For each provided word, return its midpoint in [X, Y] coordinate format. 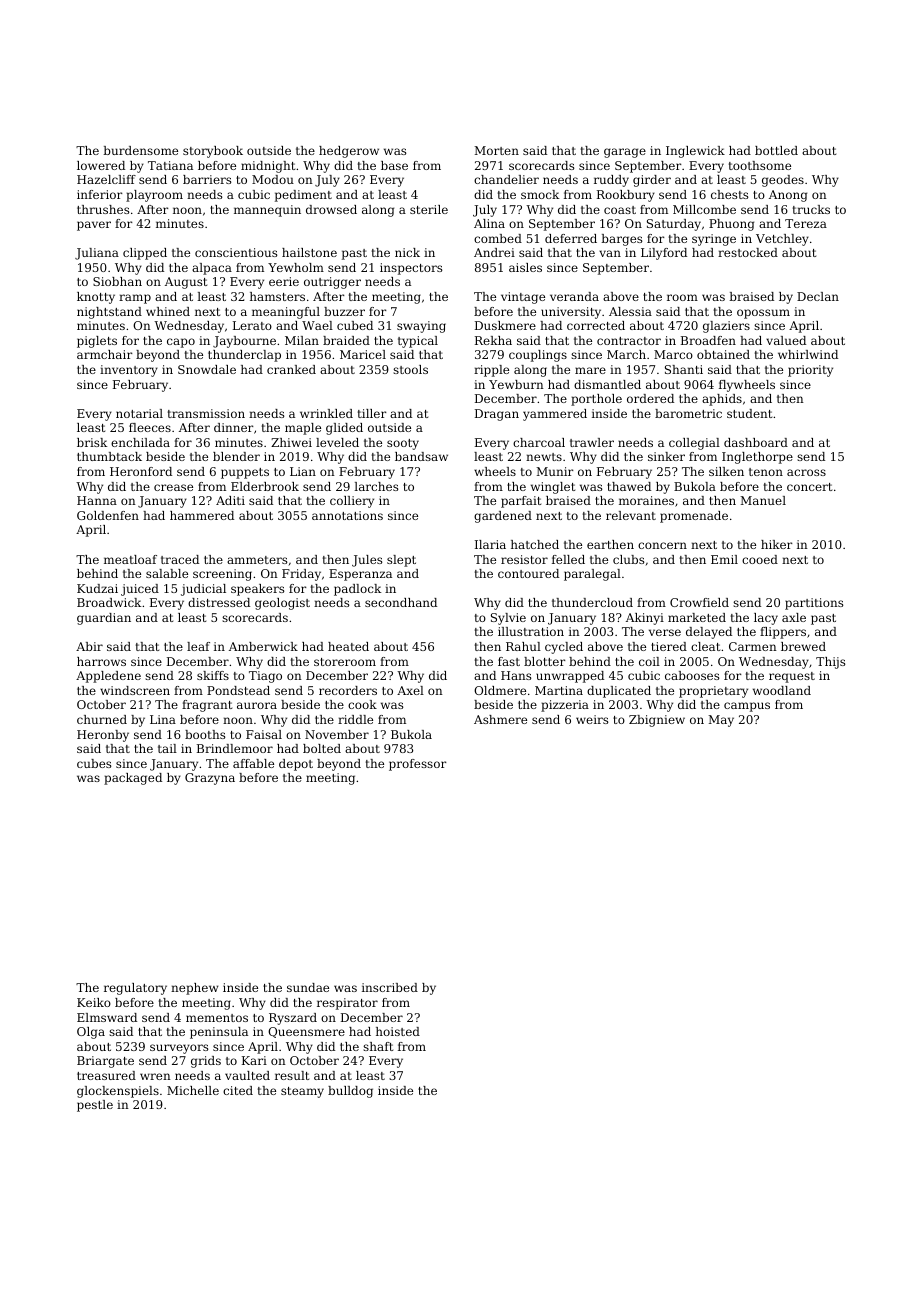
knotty [96, 298]
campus [747, 707]
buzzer [344, 311]
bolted [322, 748]
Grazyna [210, 779]
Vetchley [782, 240]
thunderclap [244, 356]
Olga [91, 1033]
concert [809, 487]
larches [376, 486]
